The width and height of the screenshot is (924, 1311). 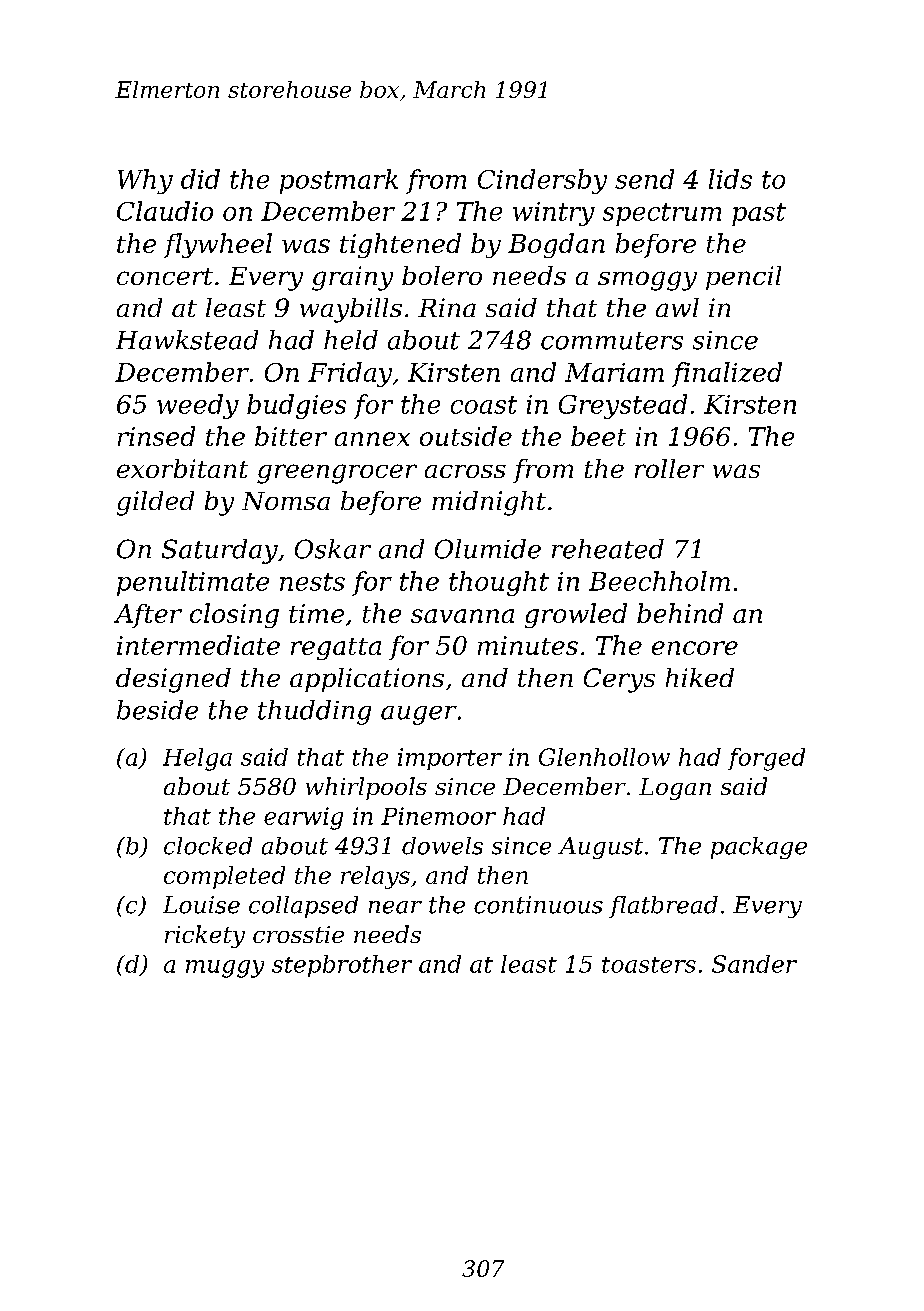 I want to click on importer, so click(x=450, y=759).
